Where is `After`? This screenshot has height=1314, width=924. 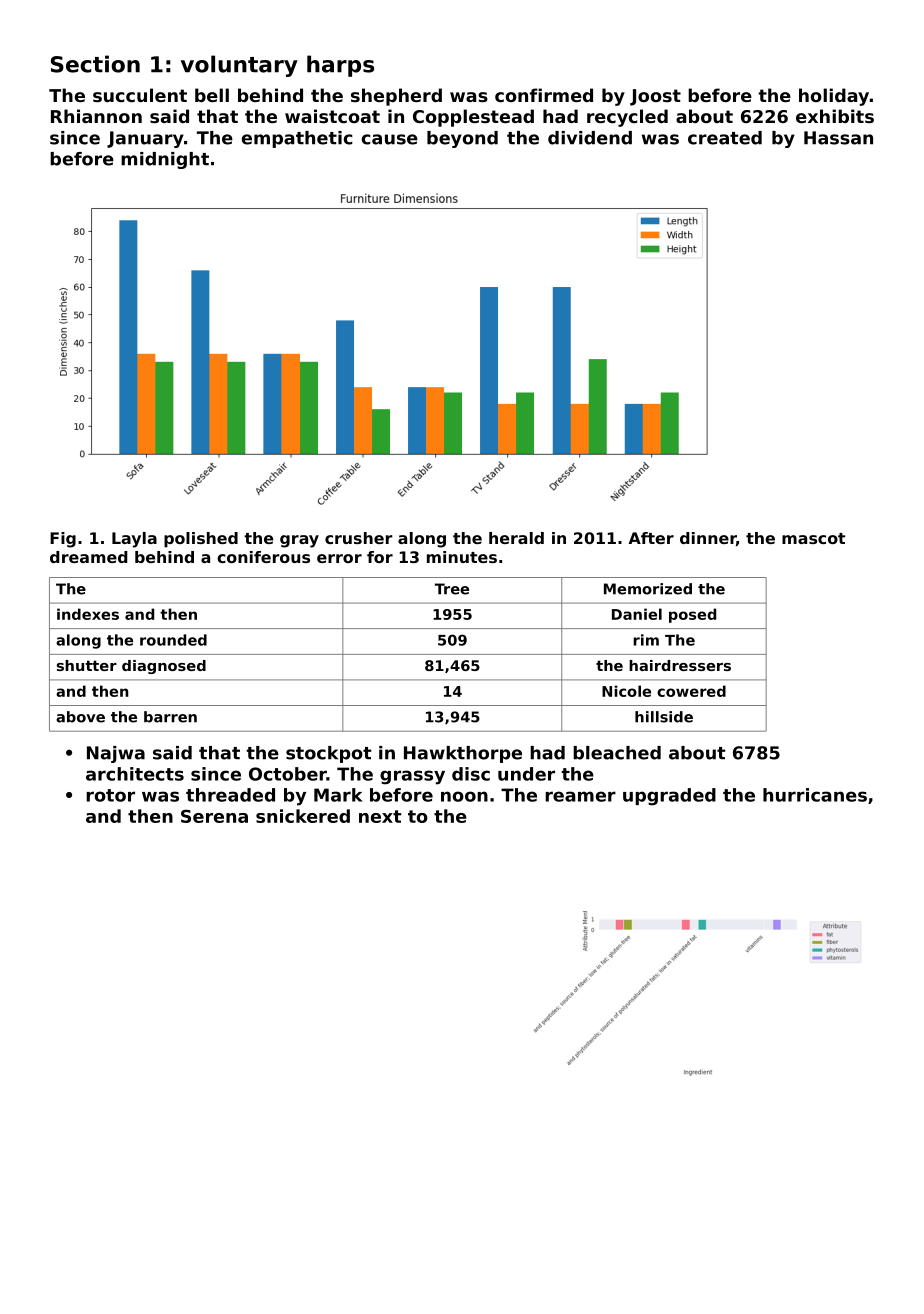 After is located at coordinates (651, 538).
